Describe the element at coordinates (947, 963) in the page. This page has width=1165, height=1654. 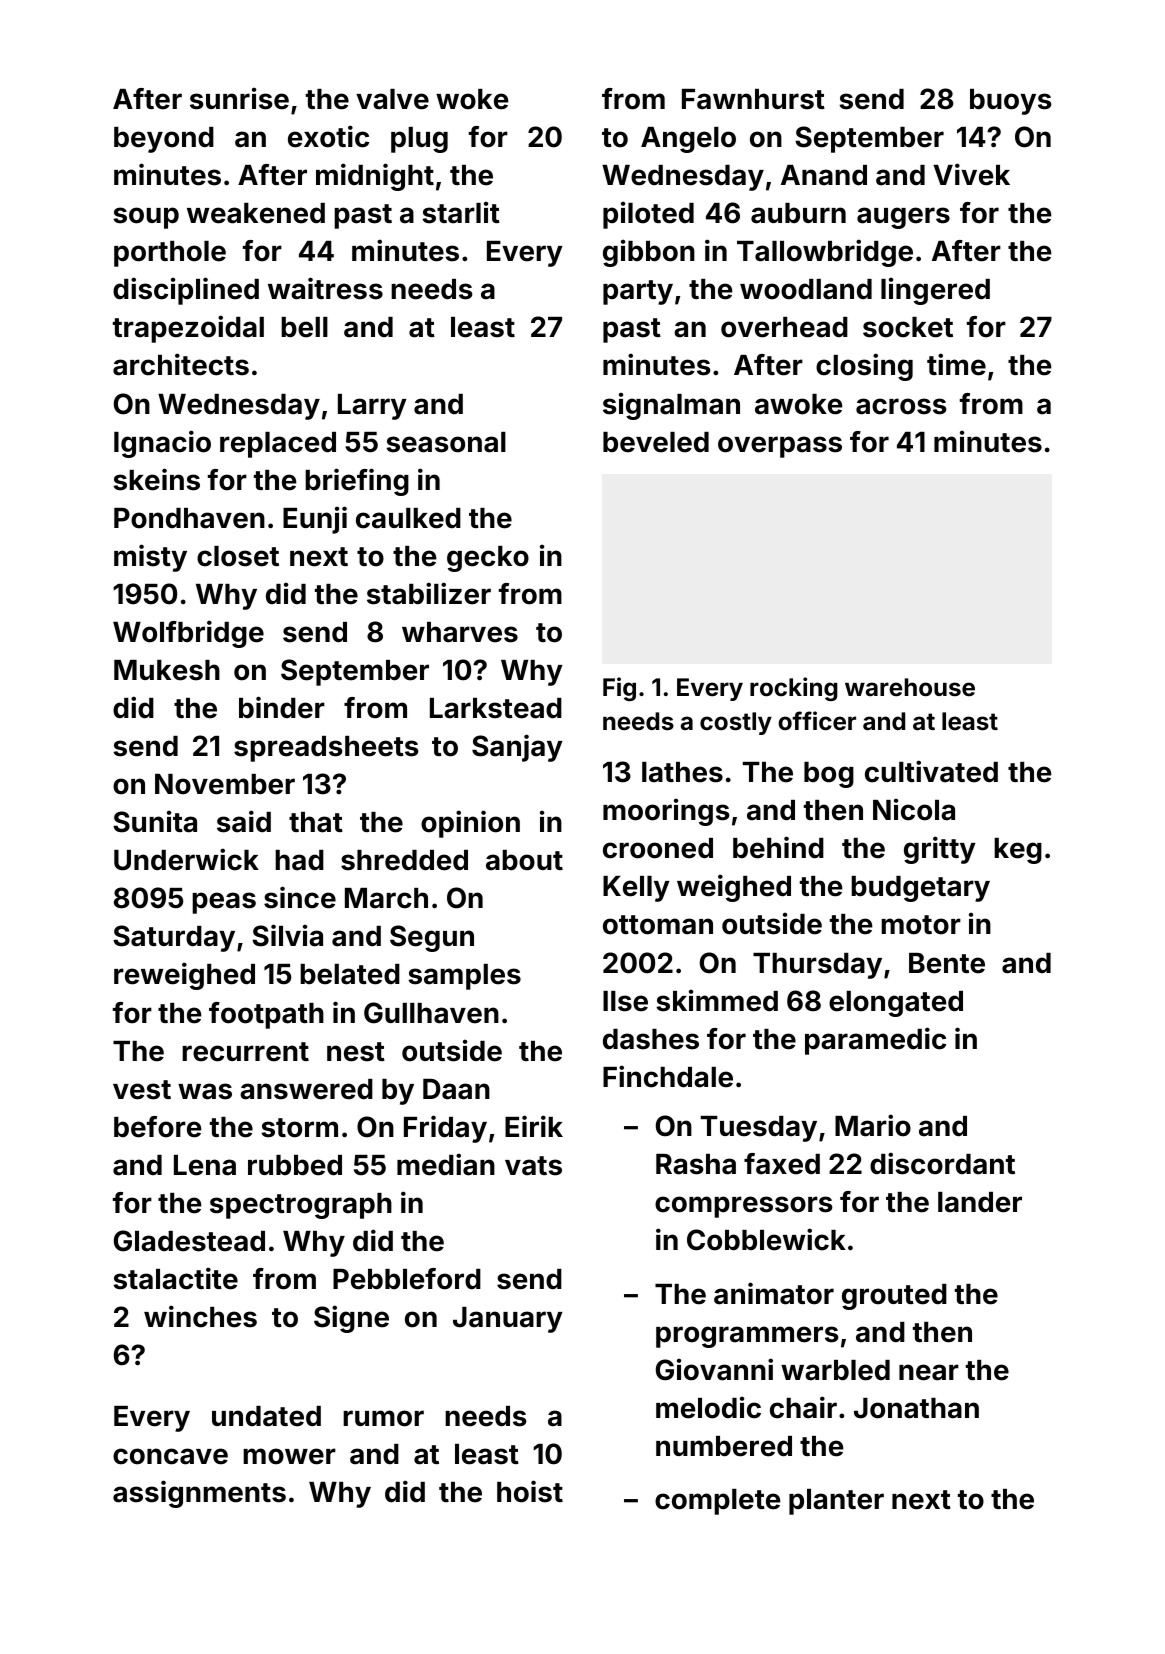
I see `Bente` at that location.
